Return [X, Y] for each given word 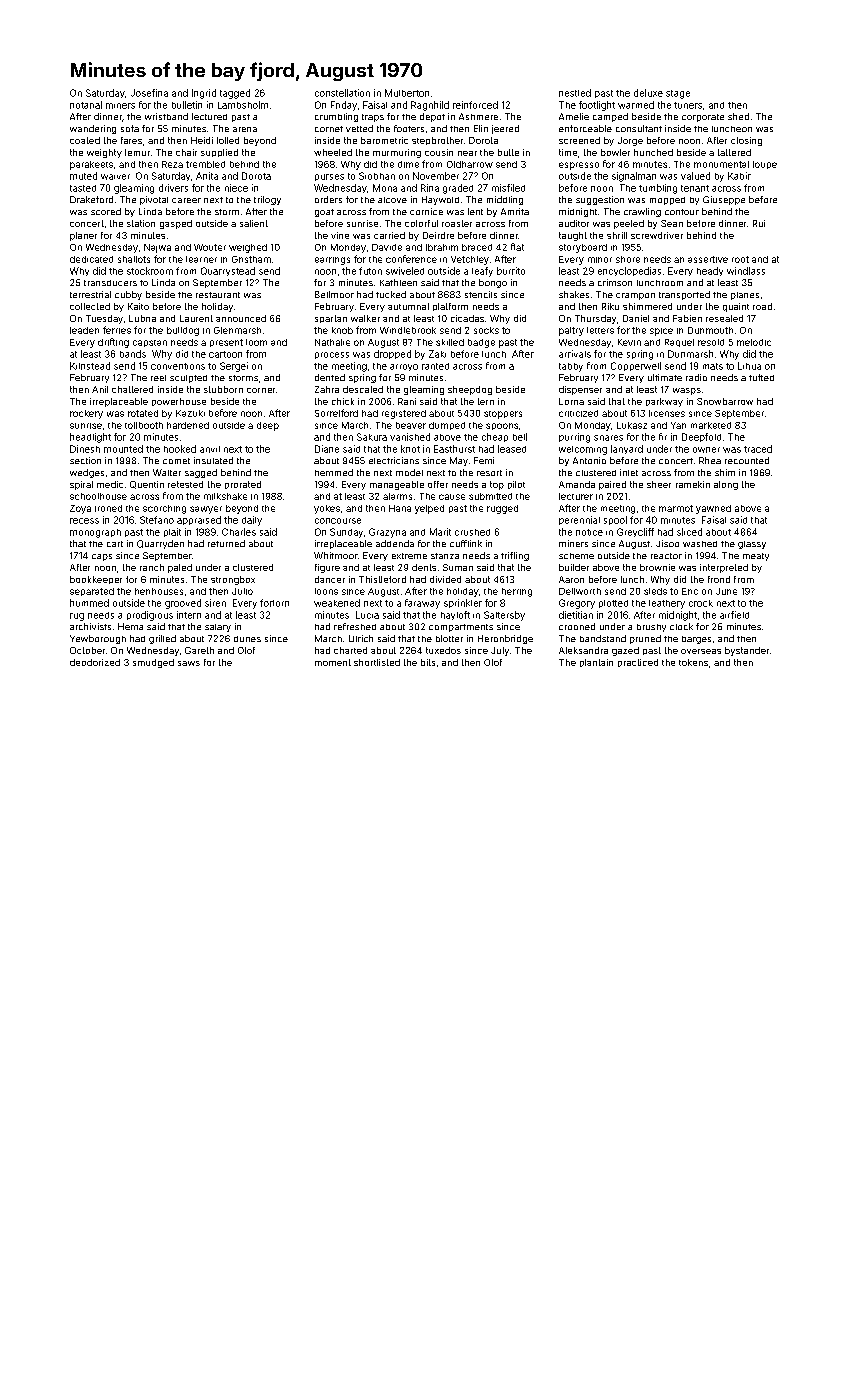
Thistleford [382, 579]
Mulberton [407, 93]
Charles [239, 532]
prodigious [150, 616]
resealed [724, 318]
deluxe [648, 93]
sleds [655, 591]
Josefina [149, 93]
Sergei [234, 367]
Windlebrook [408, 330]
